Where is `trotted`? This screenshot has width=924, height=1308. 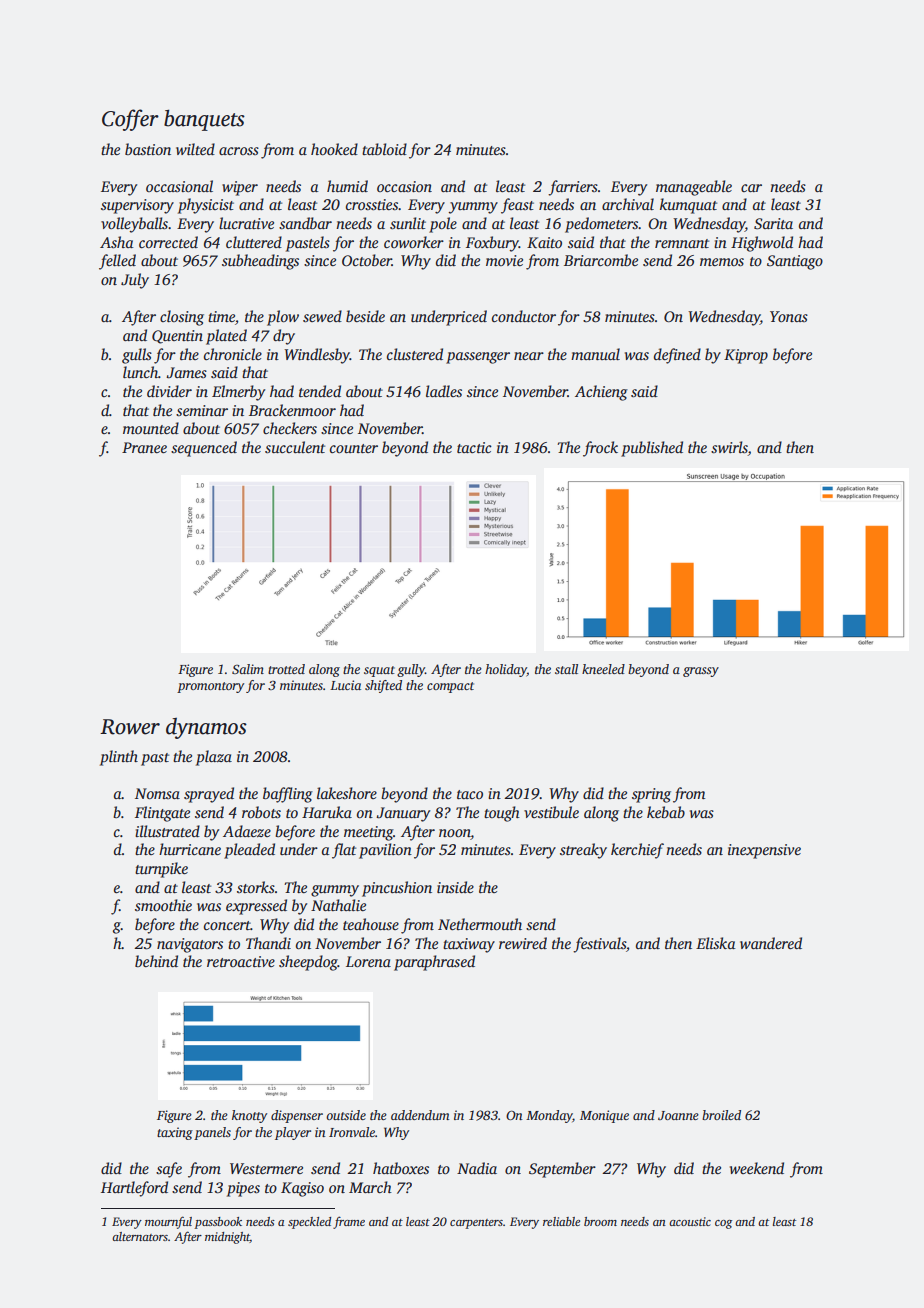 trotted is located at coordinates (286, 669).
